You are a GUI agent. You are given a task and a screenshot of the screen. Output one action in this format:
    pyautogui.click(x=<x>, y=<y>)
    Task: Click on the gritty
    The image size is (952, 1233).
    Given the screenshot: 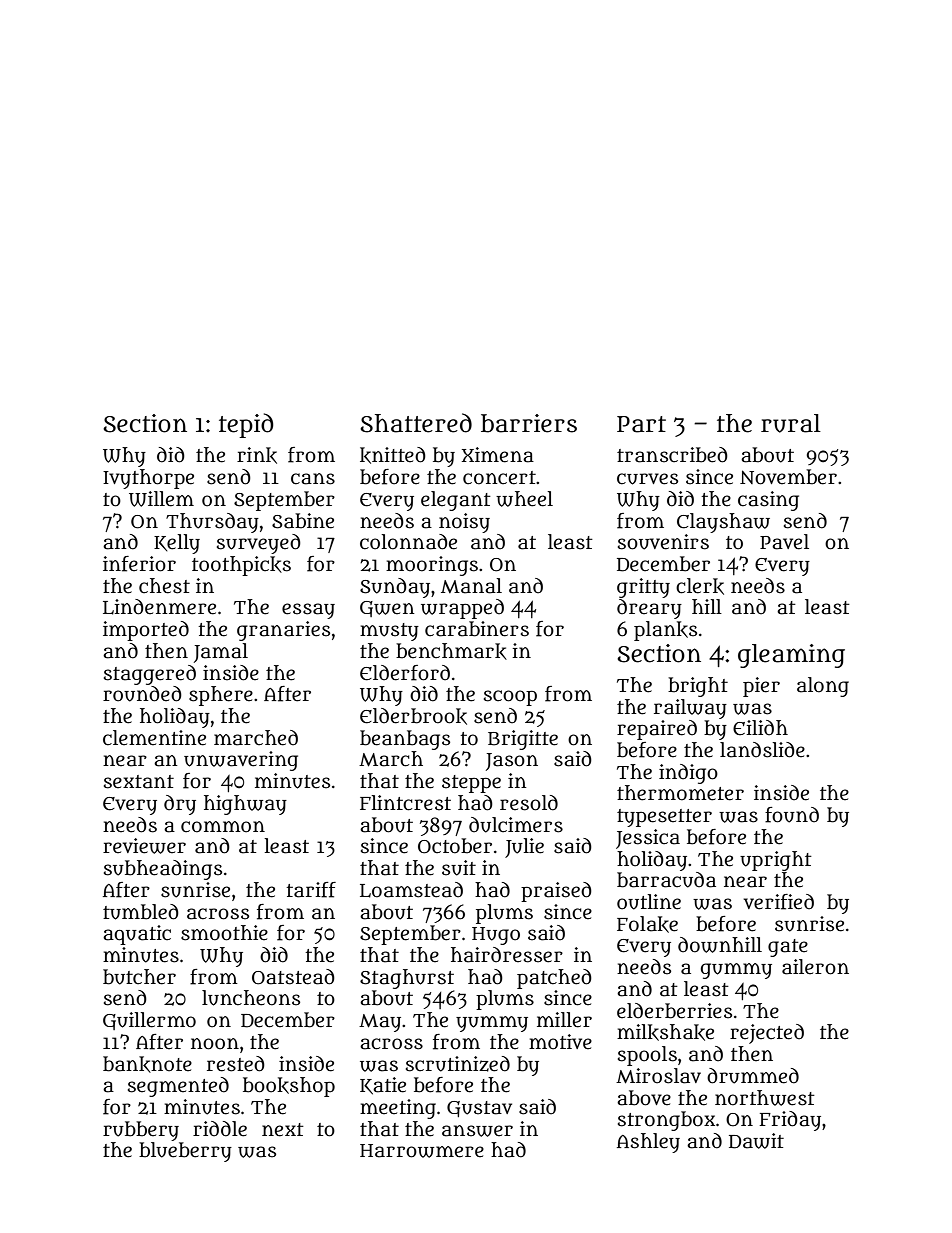 What is the action you would take?
    pyautogui.click(x=643, y=588)
